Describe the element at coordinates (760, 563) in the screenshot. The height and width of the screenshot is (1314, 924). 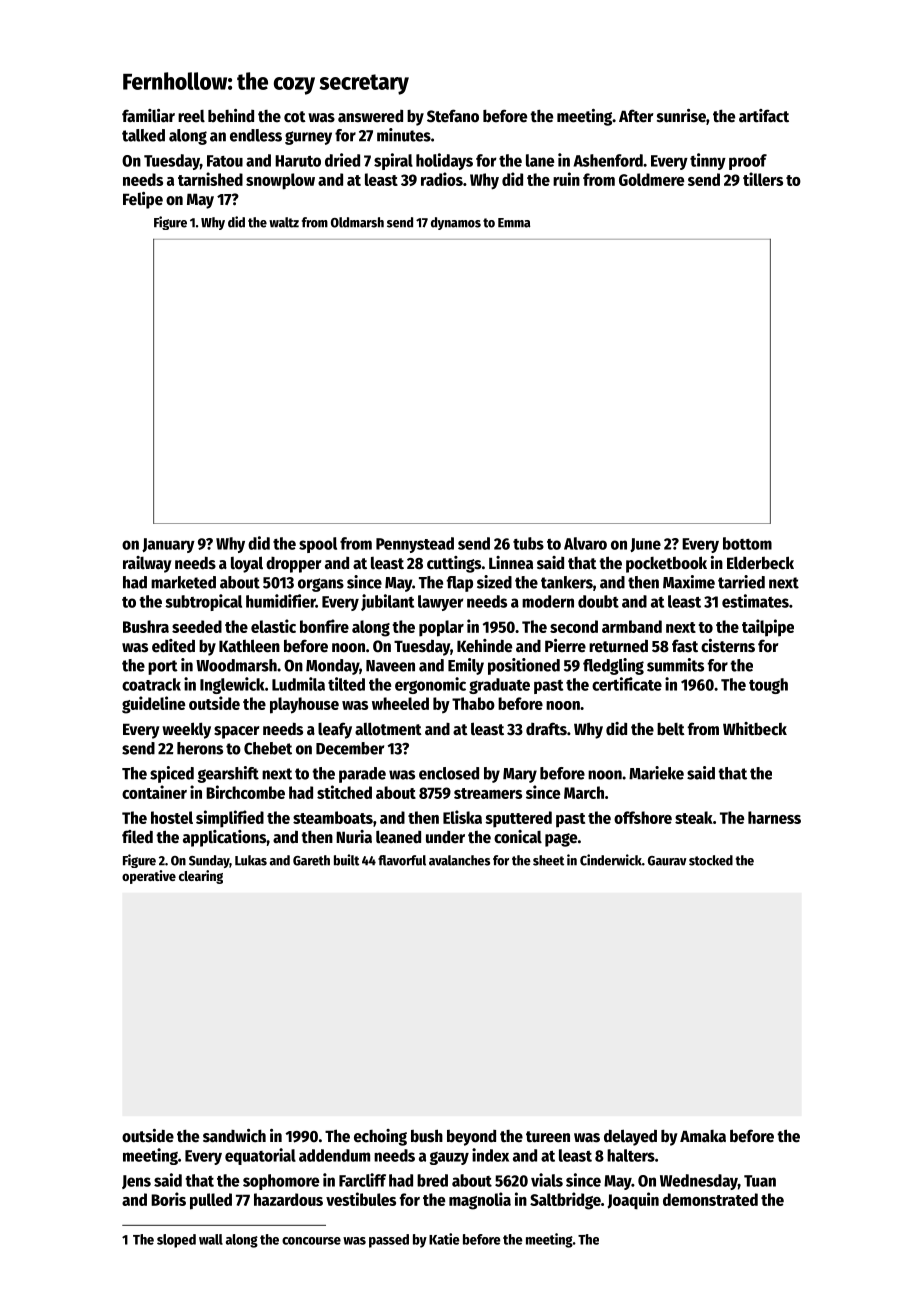
I see `Elderbeck` at that location.
